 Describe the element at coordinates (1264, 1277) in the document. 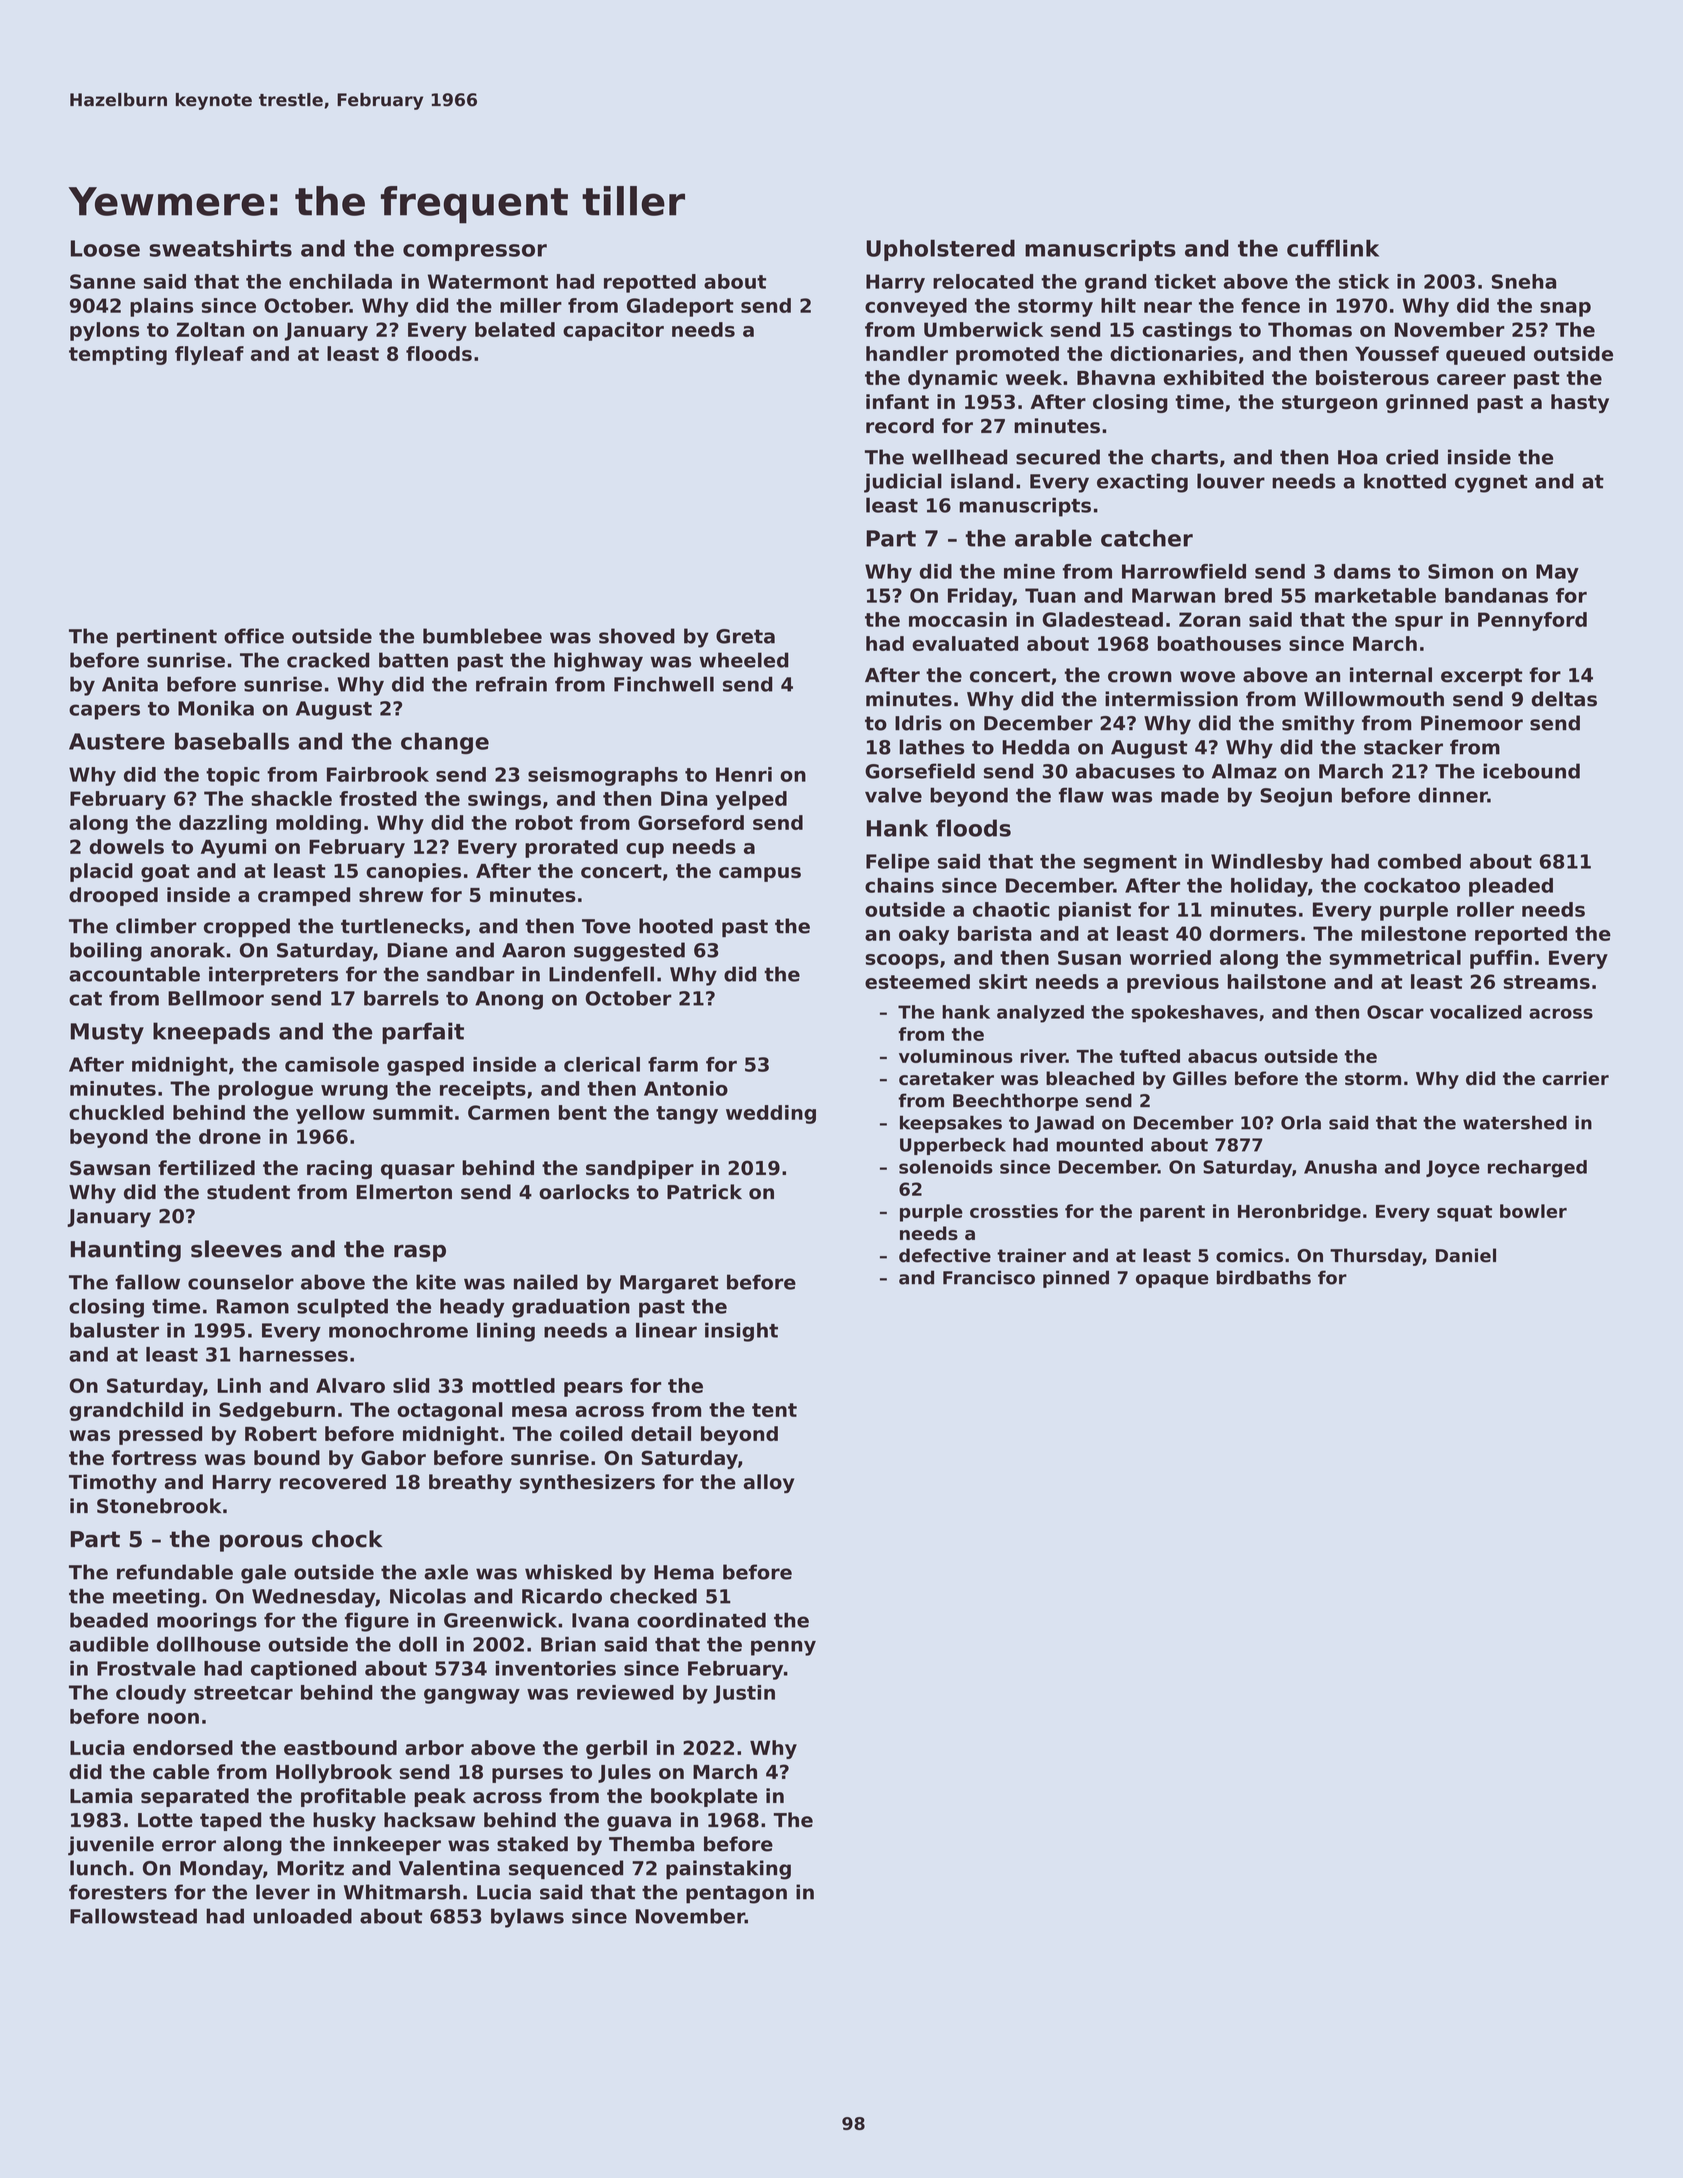

I see `birdbaths` at that location.
